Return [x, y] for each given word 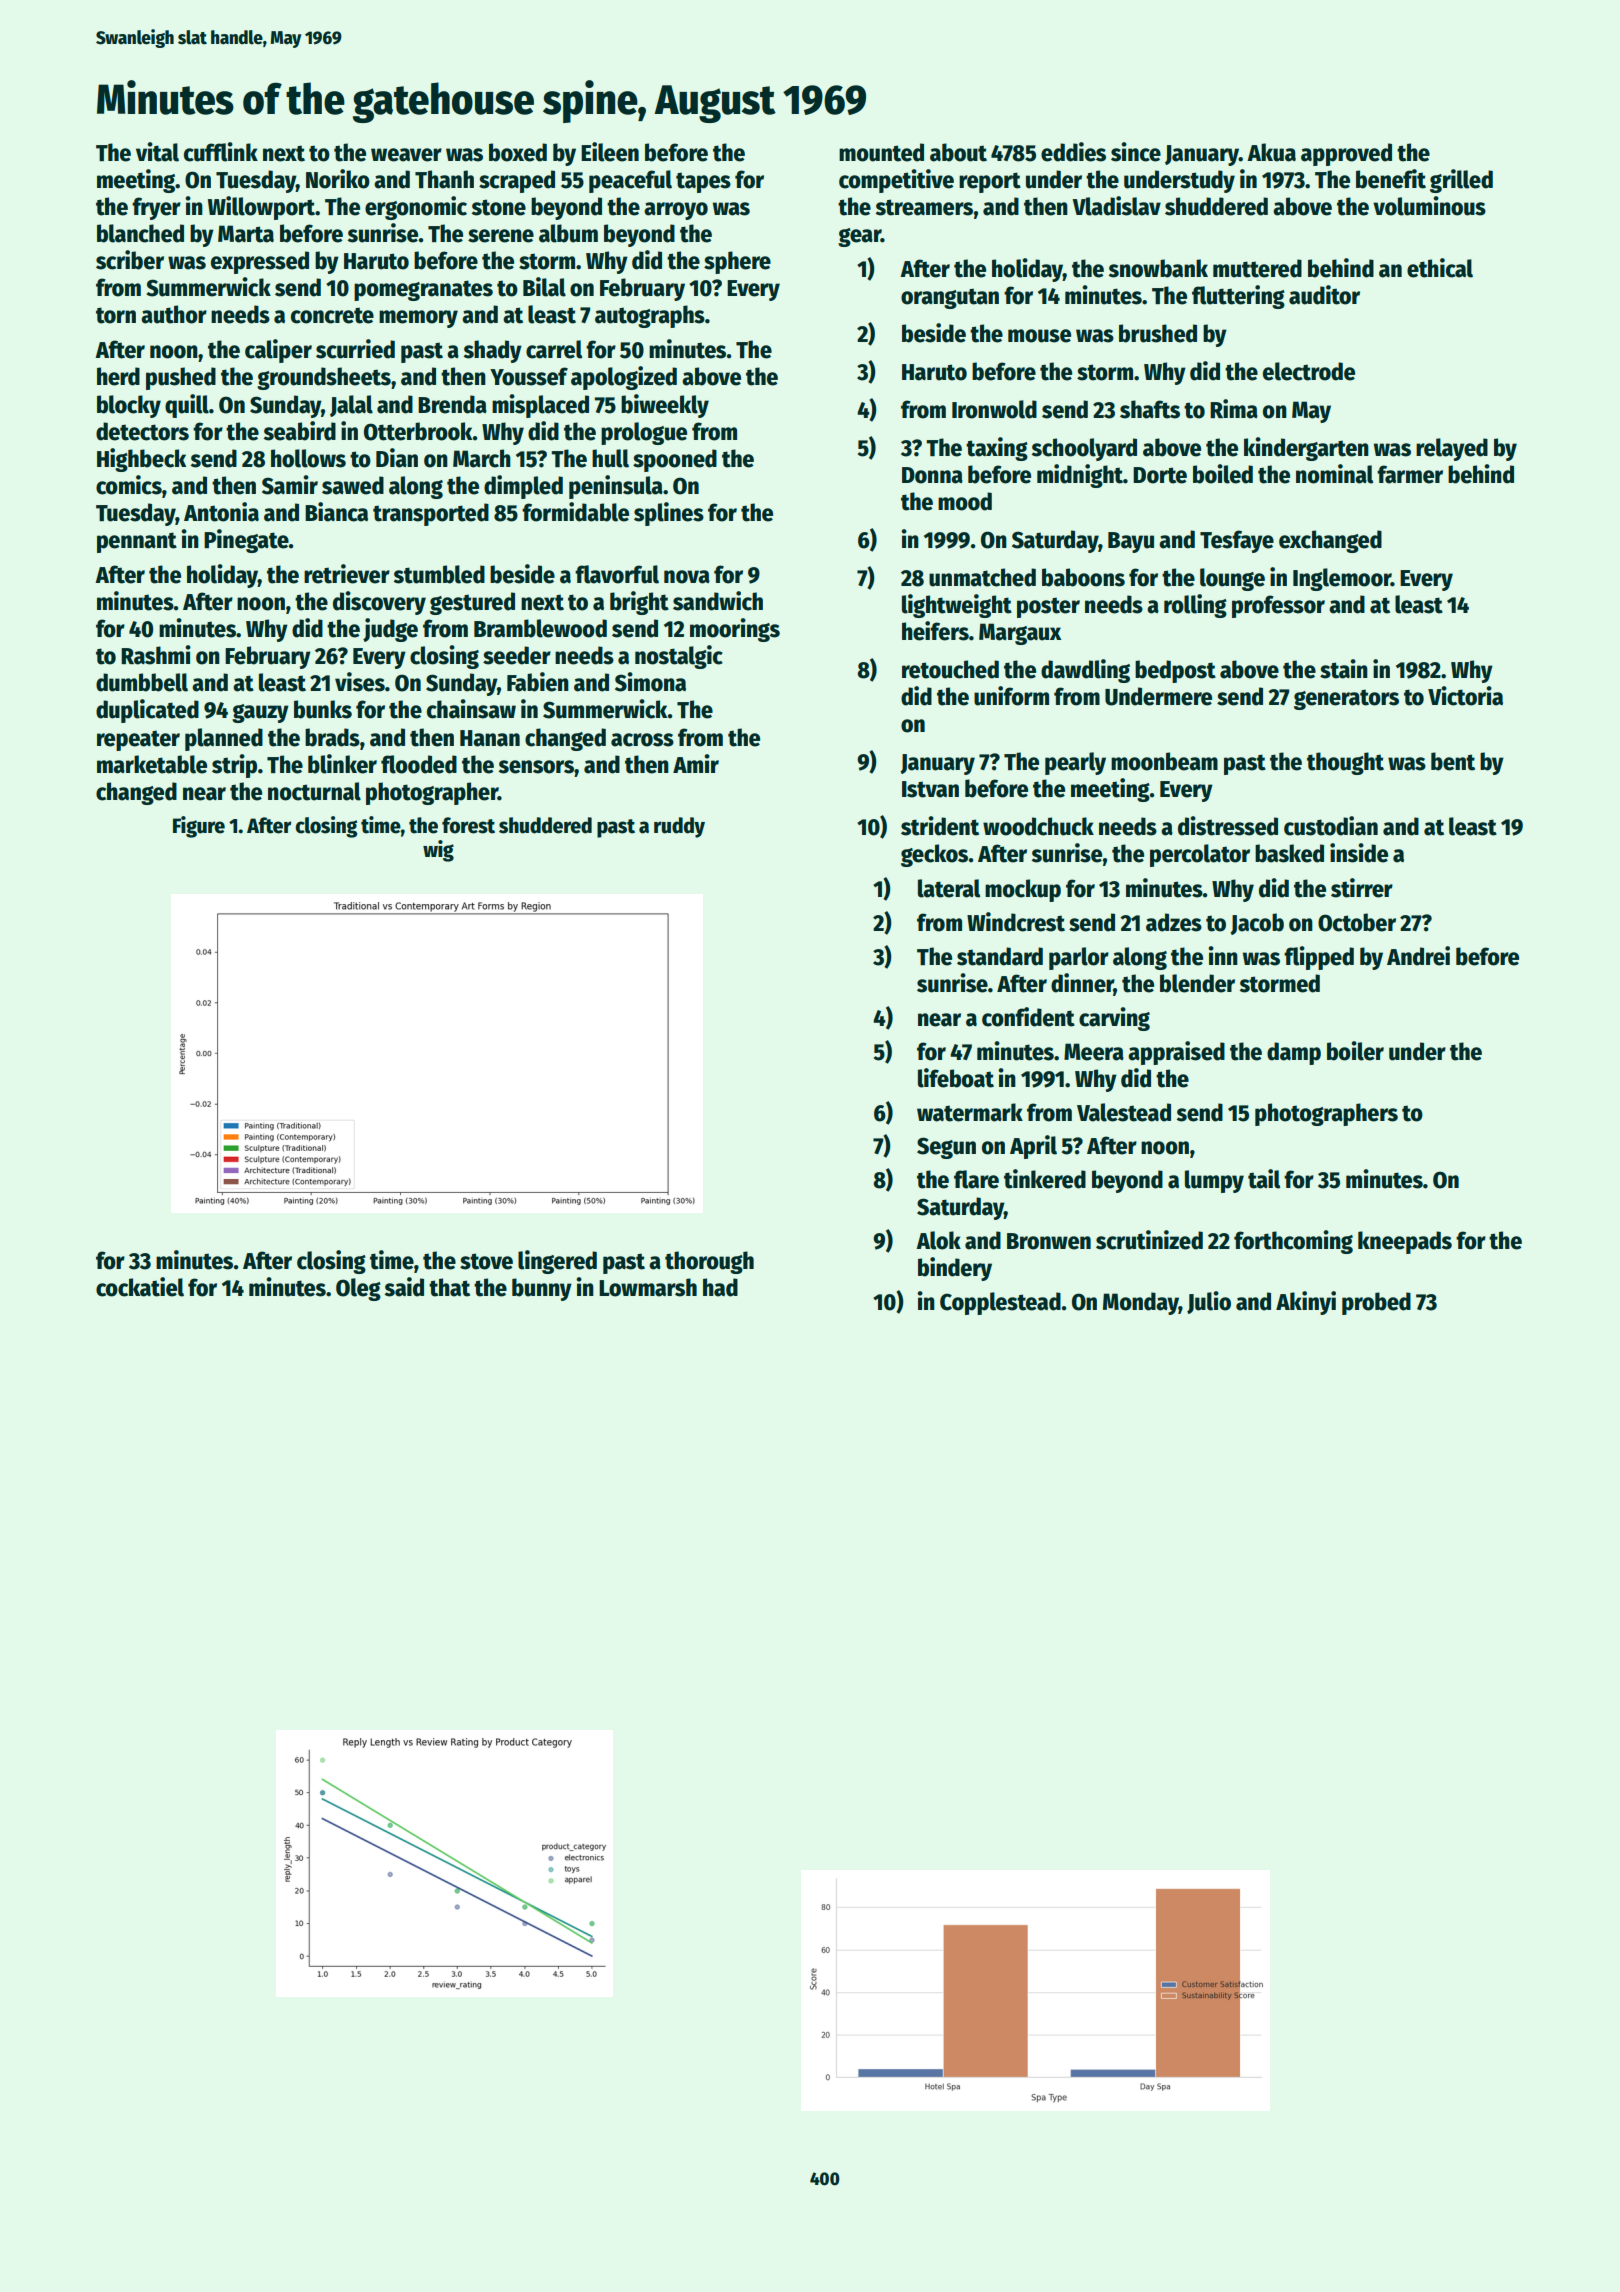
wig [438, 851]
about [958, 152]
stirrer [1362, 888]
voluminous [1429, 206]
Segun [946, 1148]
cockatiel [140, 1287]
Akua [1271, 152]
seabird [300, 431]
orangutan [950, 298]
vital [157, 152]
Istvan [930, 789]
